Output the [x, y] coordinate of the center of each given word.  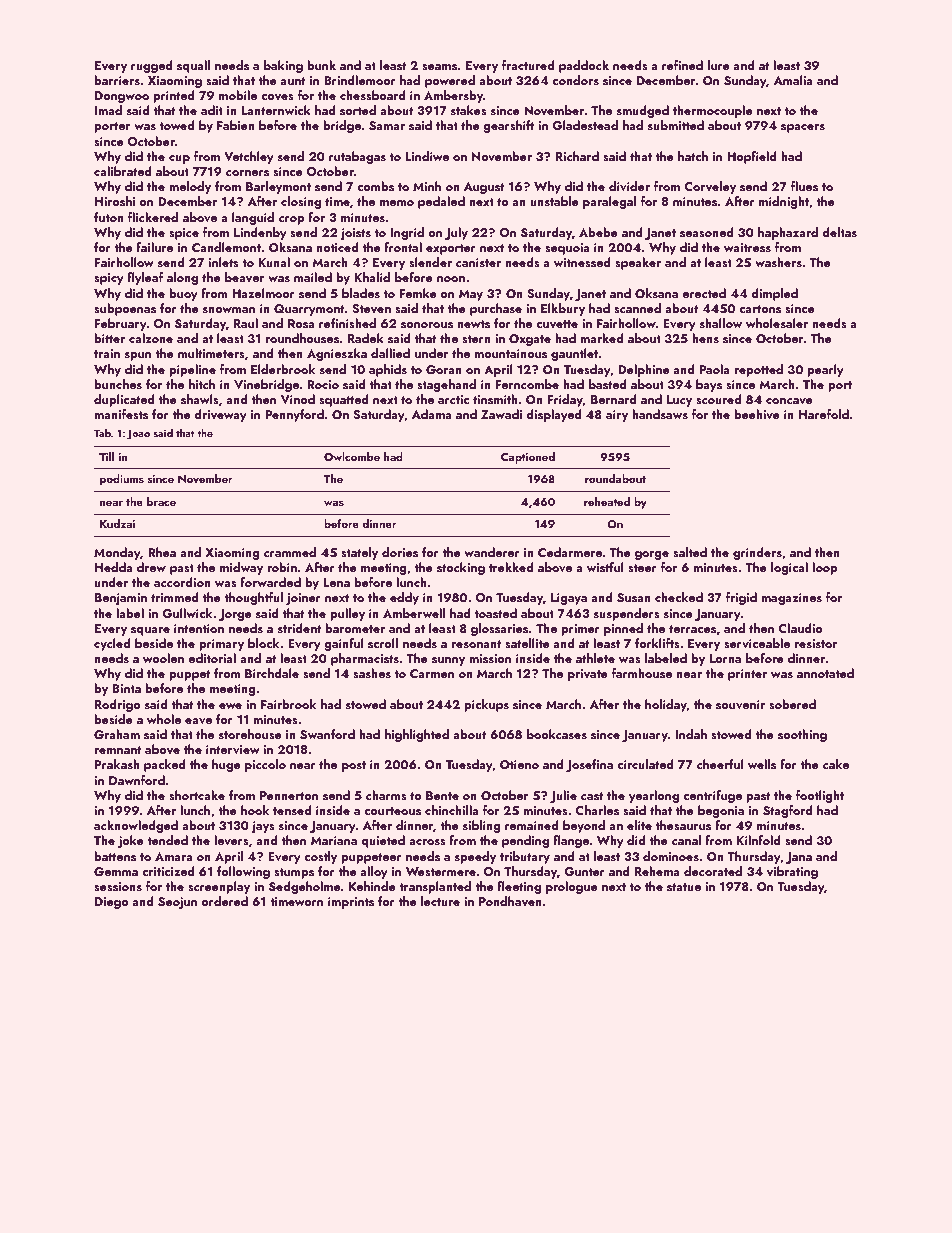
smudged [643, 111]
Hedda [114, 567]
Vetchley [249, 157]
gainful [344, 644]
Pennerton [289, 795]
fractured [528, 65]
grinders [757, 553]
